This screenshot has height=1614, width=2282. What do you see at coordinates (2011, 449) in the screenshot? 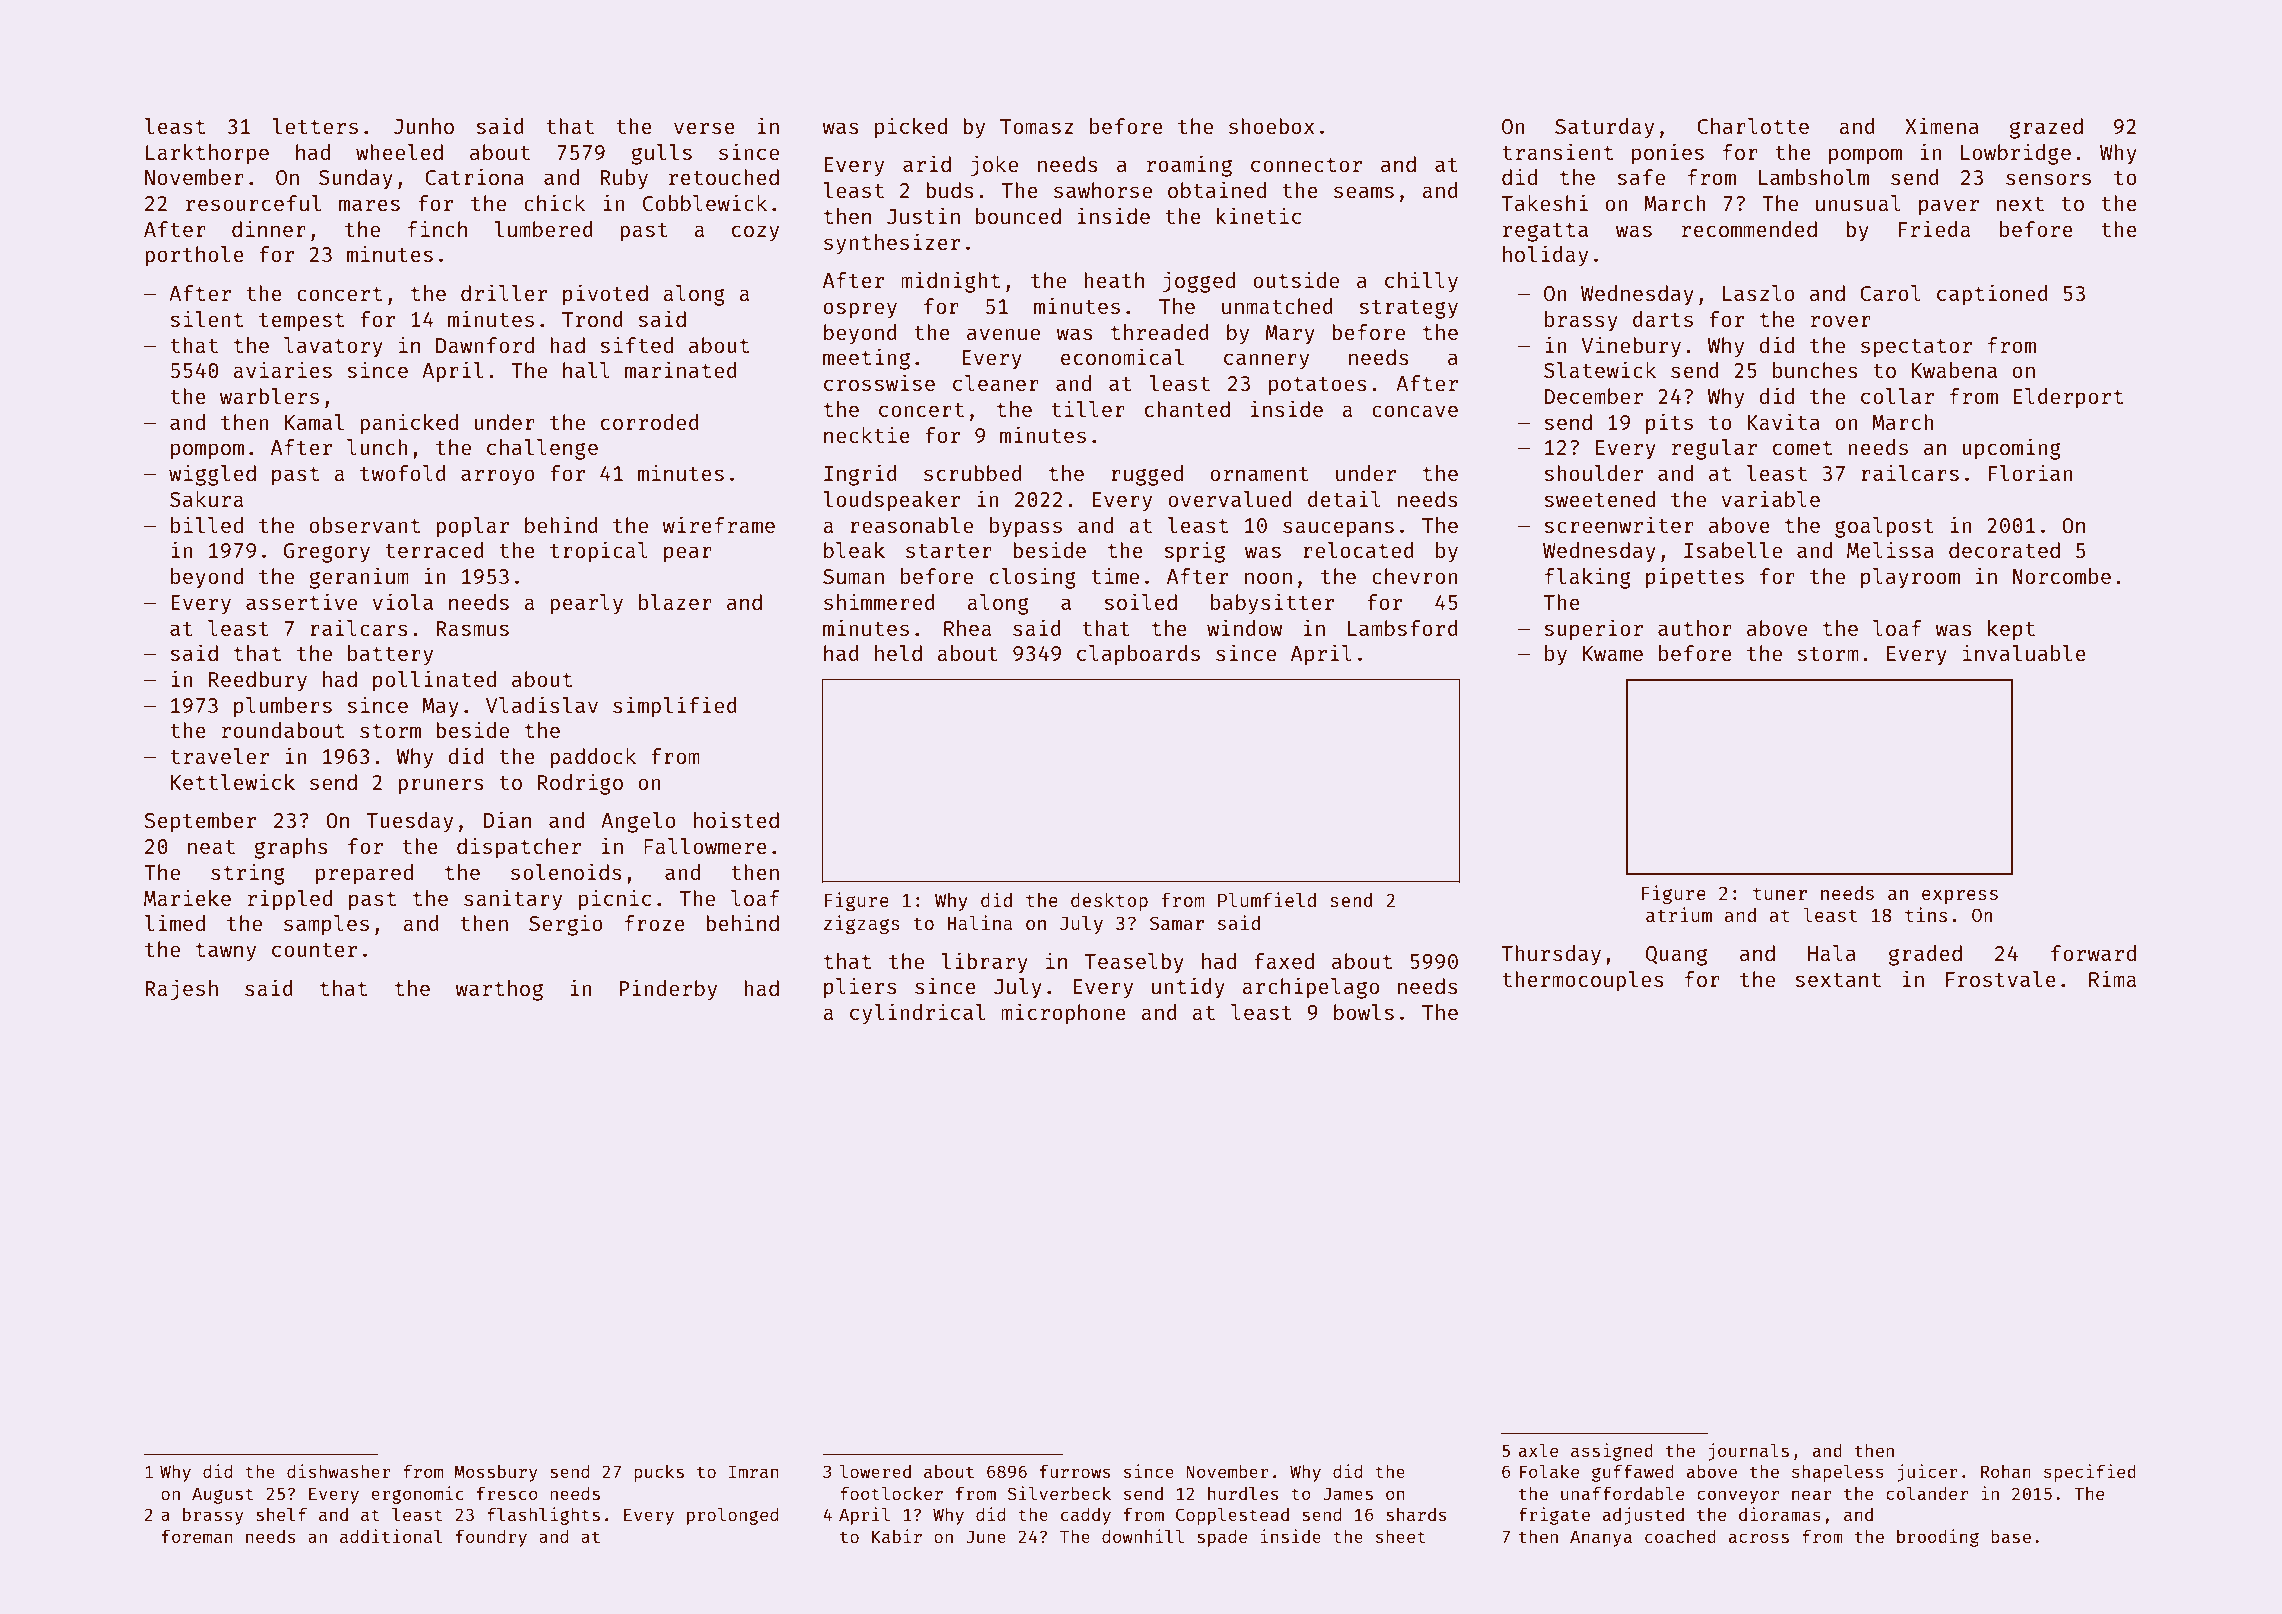
I see `upcoming` at bounding box center [2011, 449].
